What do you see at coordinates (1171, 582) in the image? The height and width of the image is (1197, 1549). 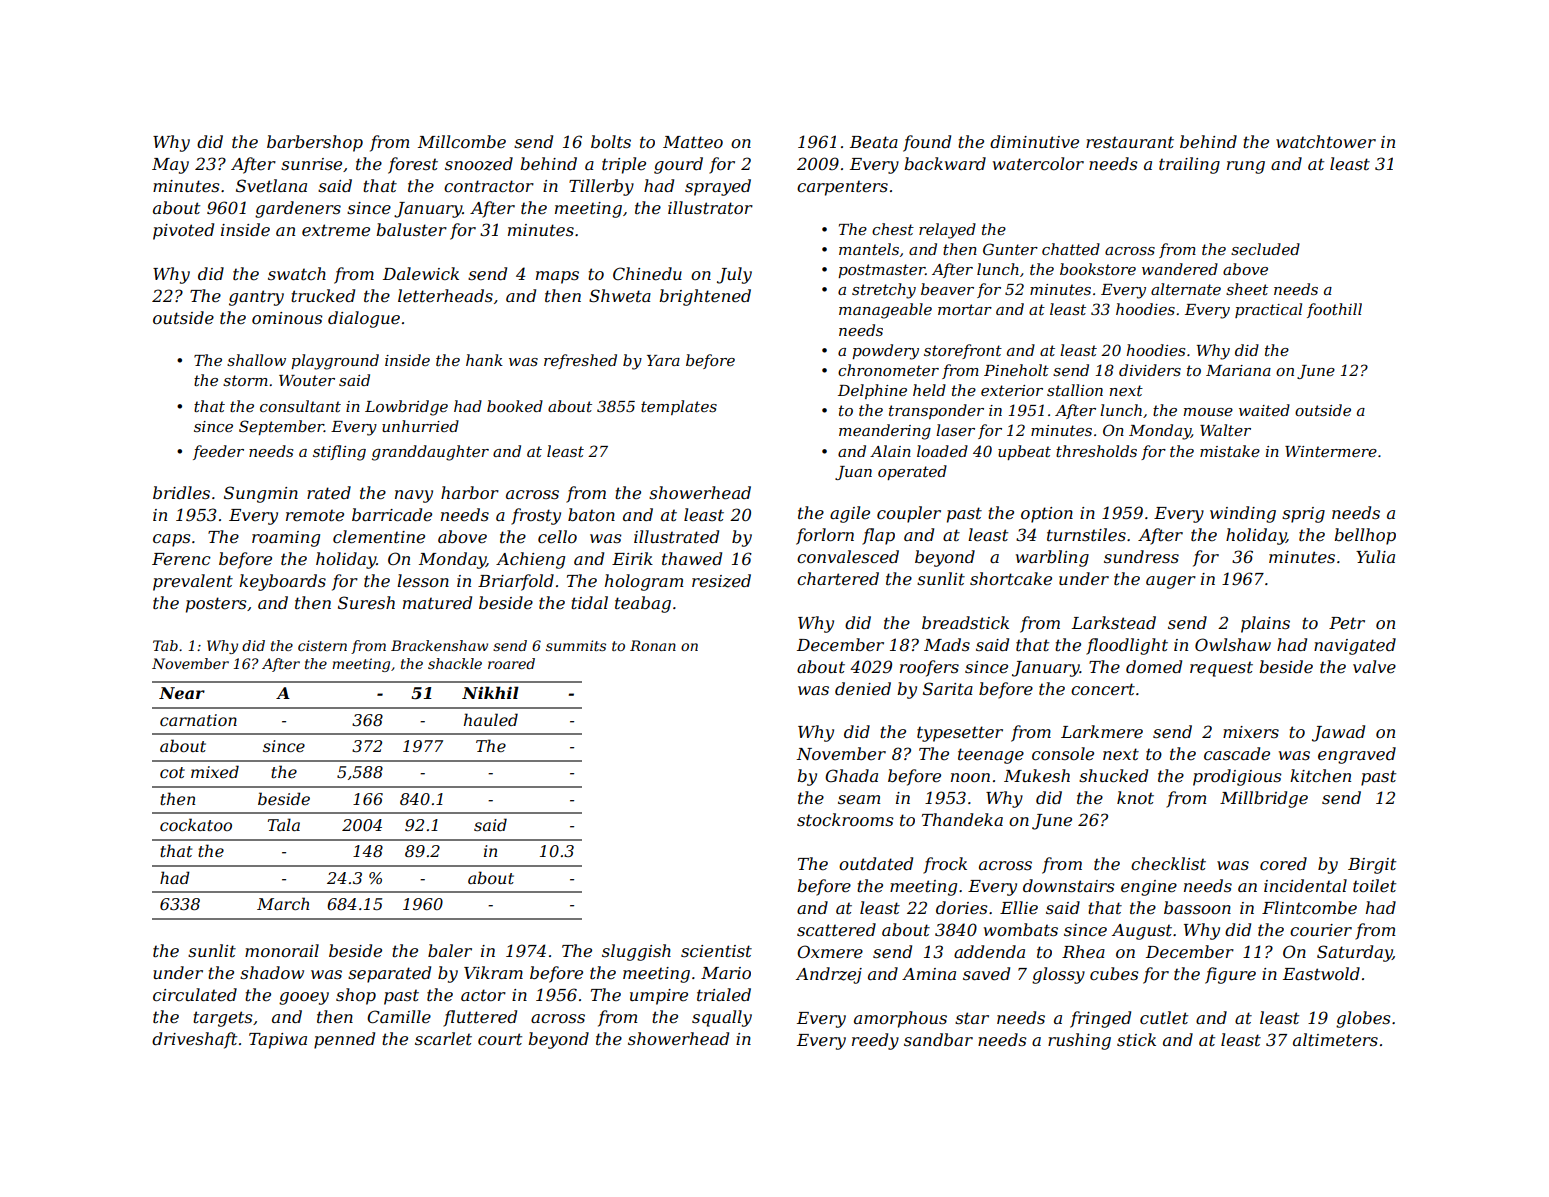 I see `auger` at bounding box center [1171, 582].
